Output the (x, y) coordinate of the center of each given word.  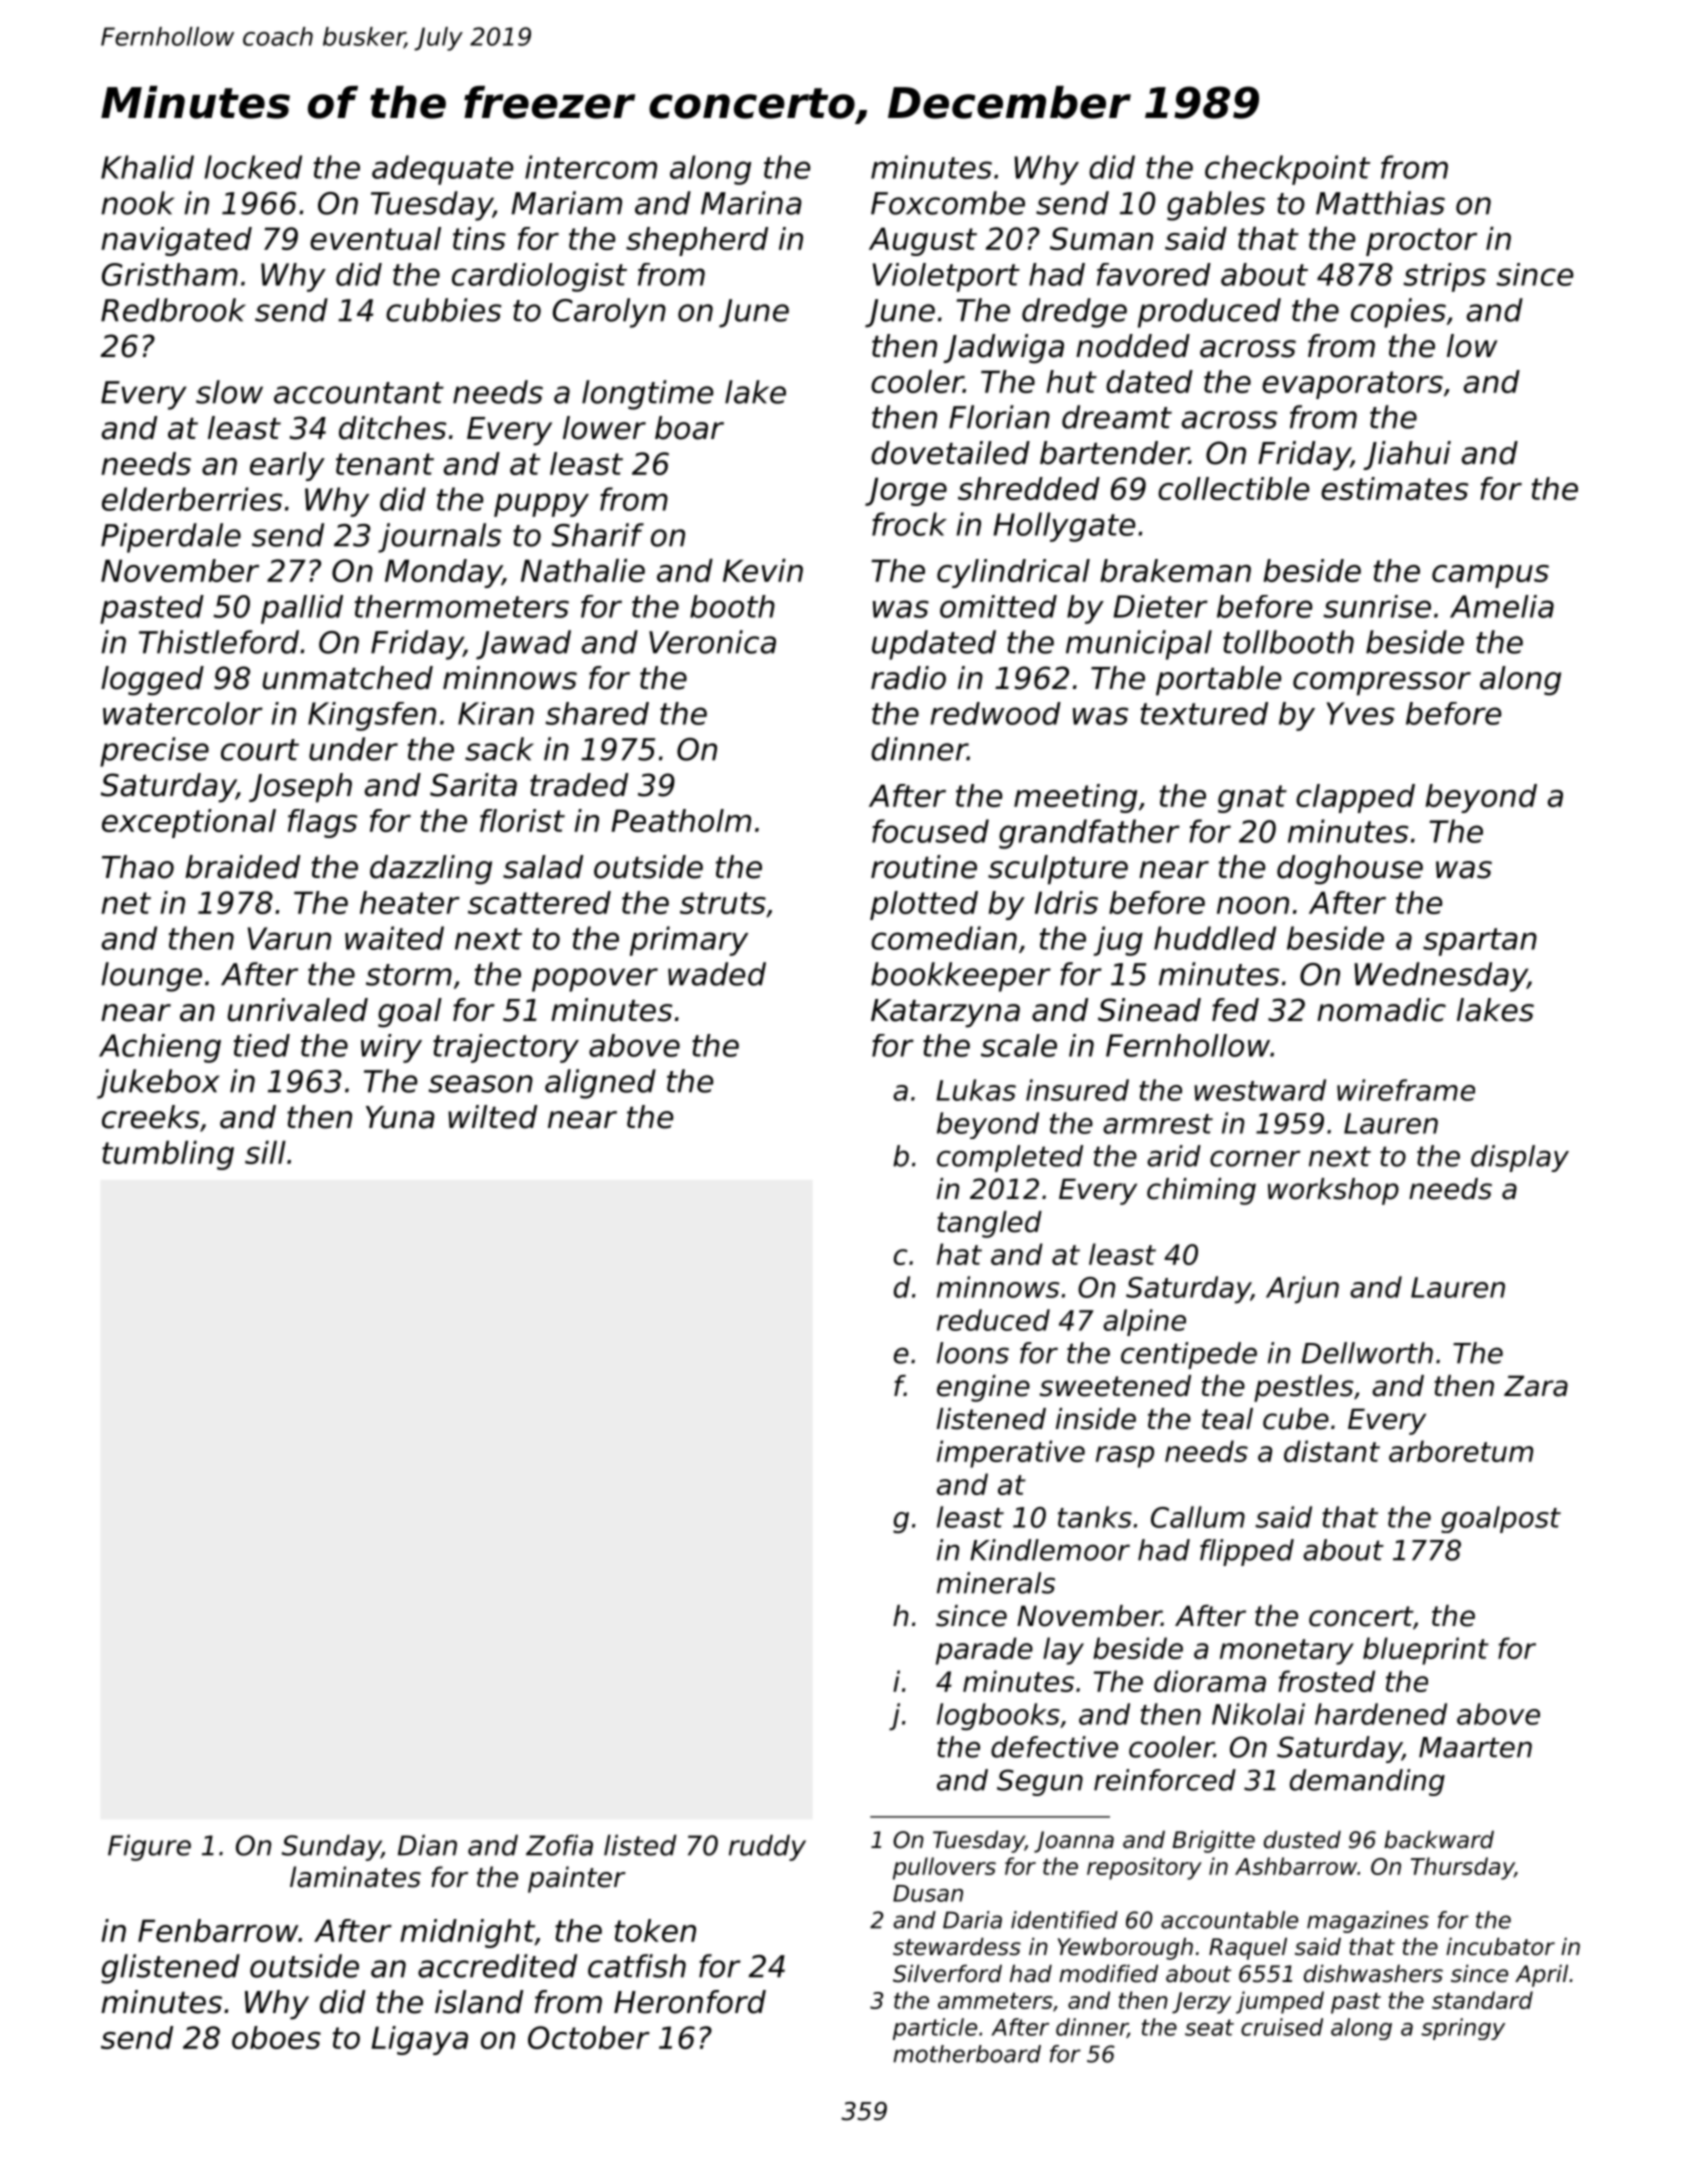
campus (1490, 576)
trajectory (506, 1048)
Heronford (690, 2002)
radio (908, 678)
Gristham (170, 274)
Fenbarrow (218, 1930)
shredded (1029, 488)
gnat (1252, 799)
